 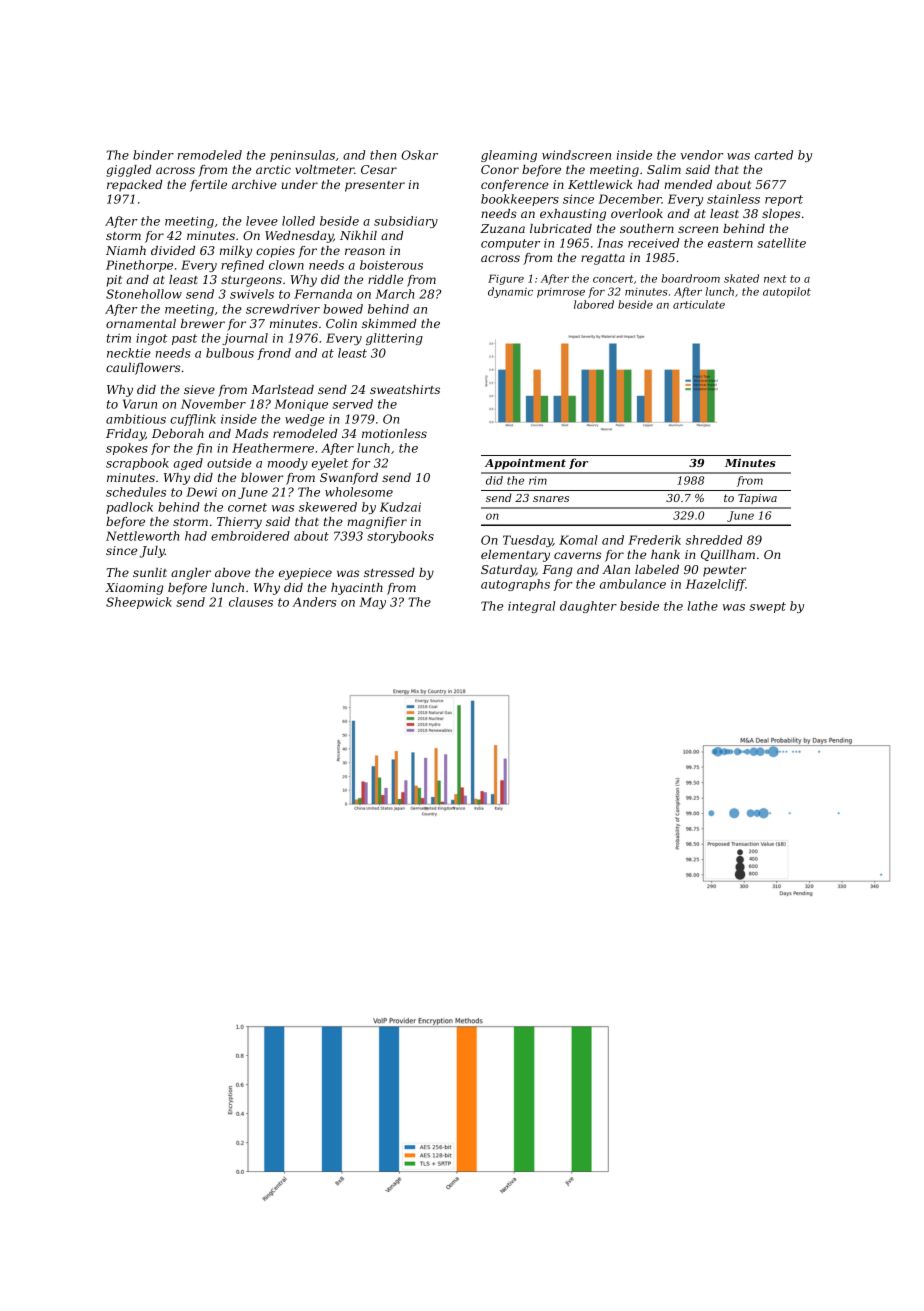 What do you see at coordinates (302, 156) in the document?
I see `peninsulas` at bounding box center [302, 156].
